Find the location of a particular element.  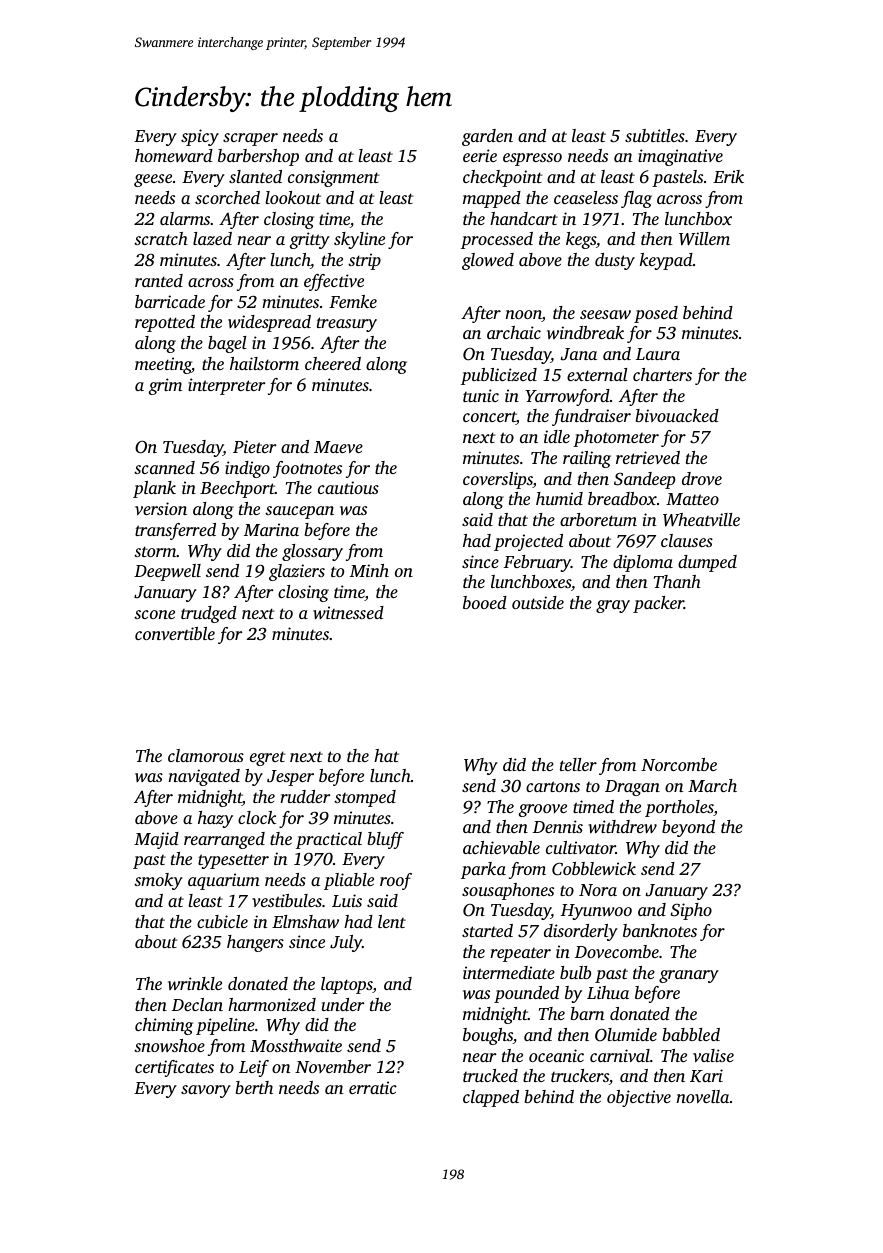

clapped is located at coordinates (491, 1098).
